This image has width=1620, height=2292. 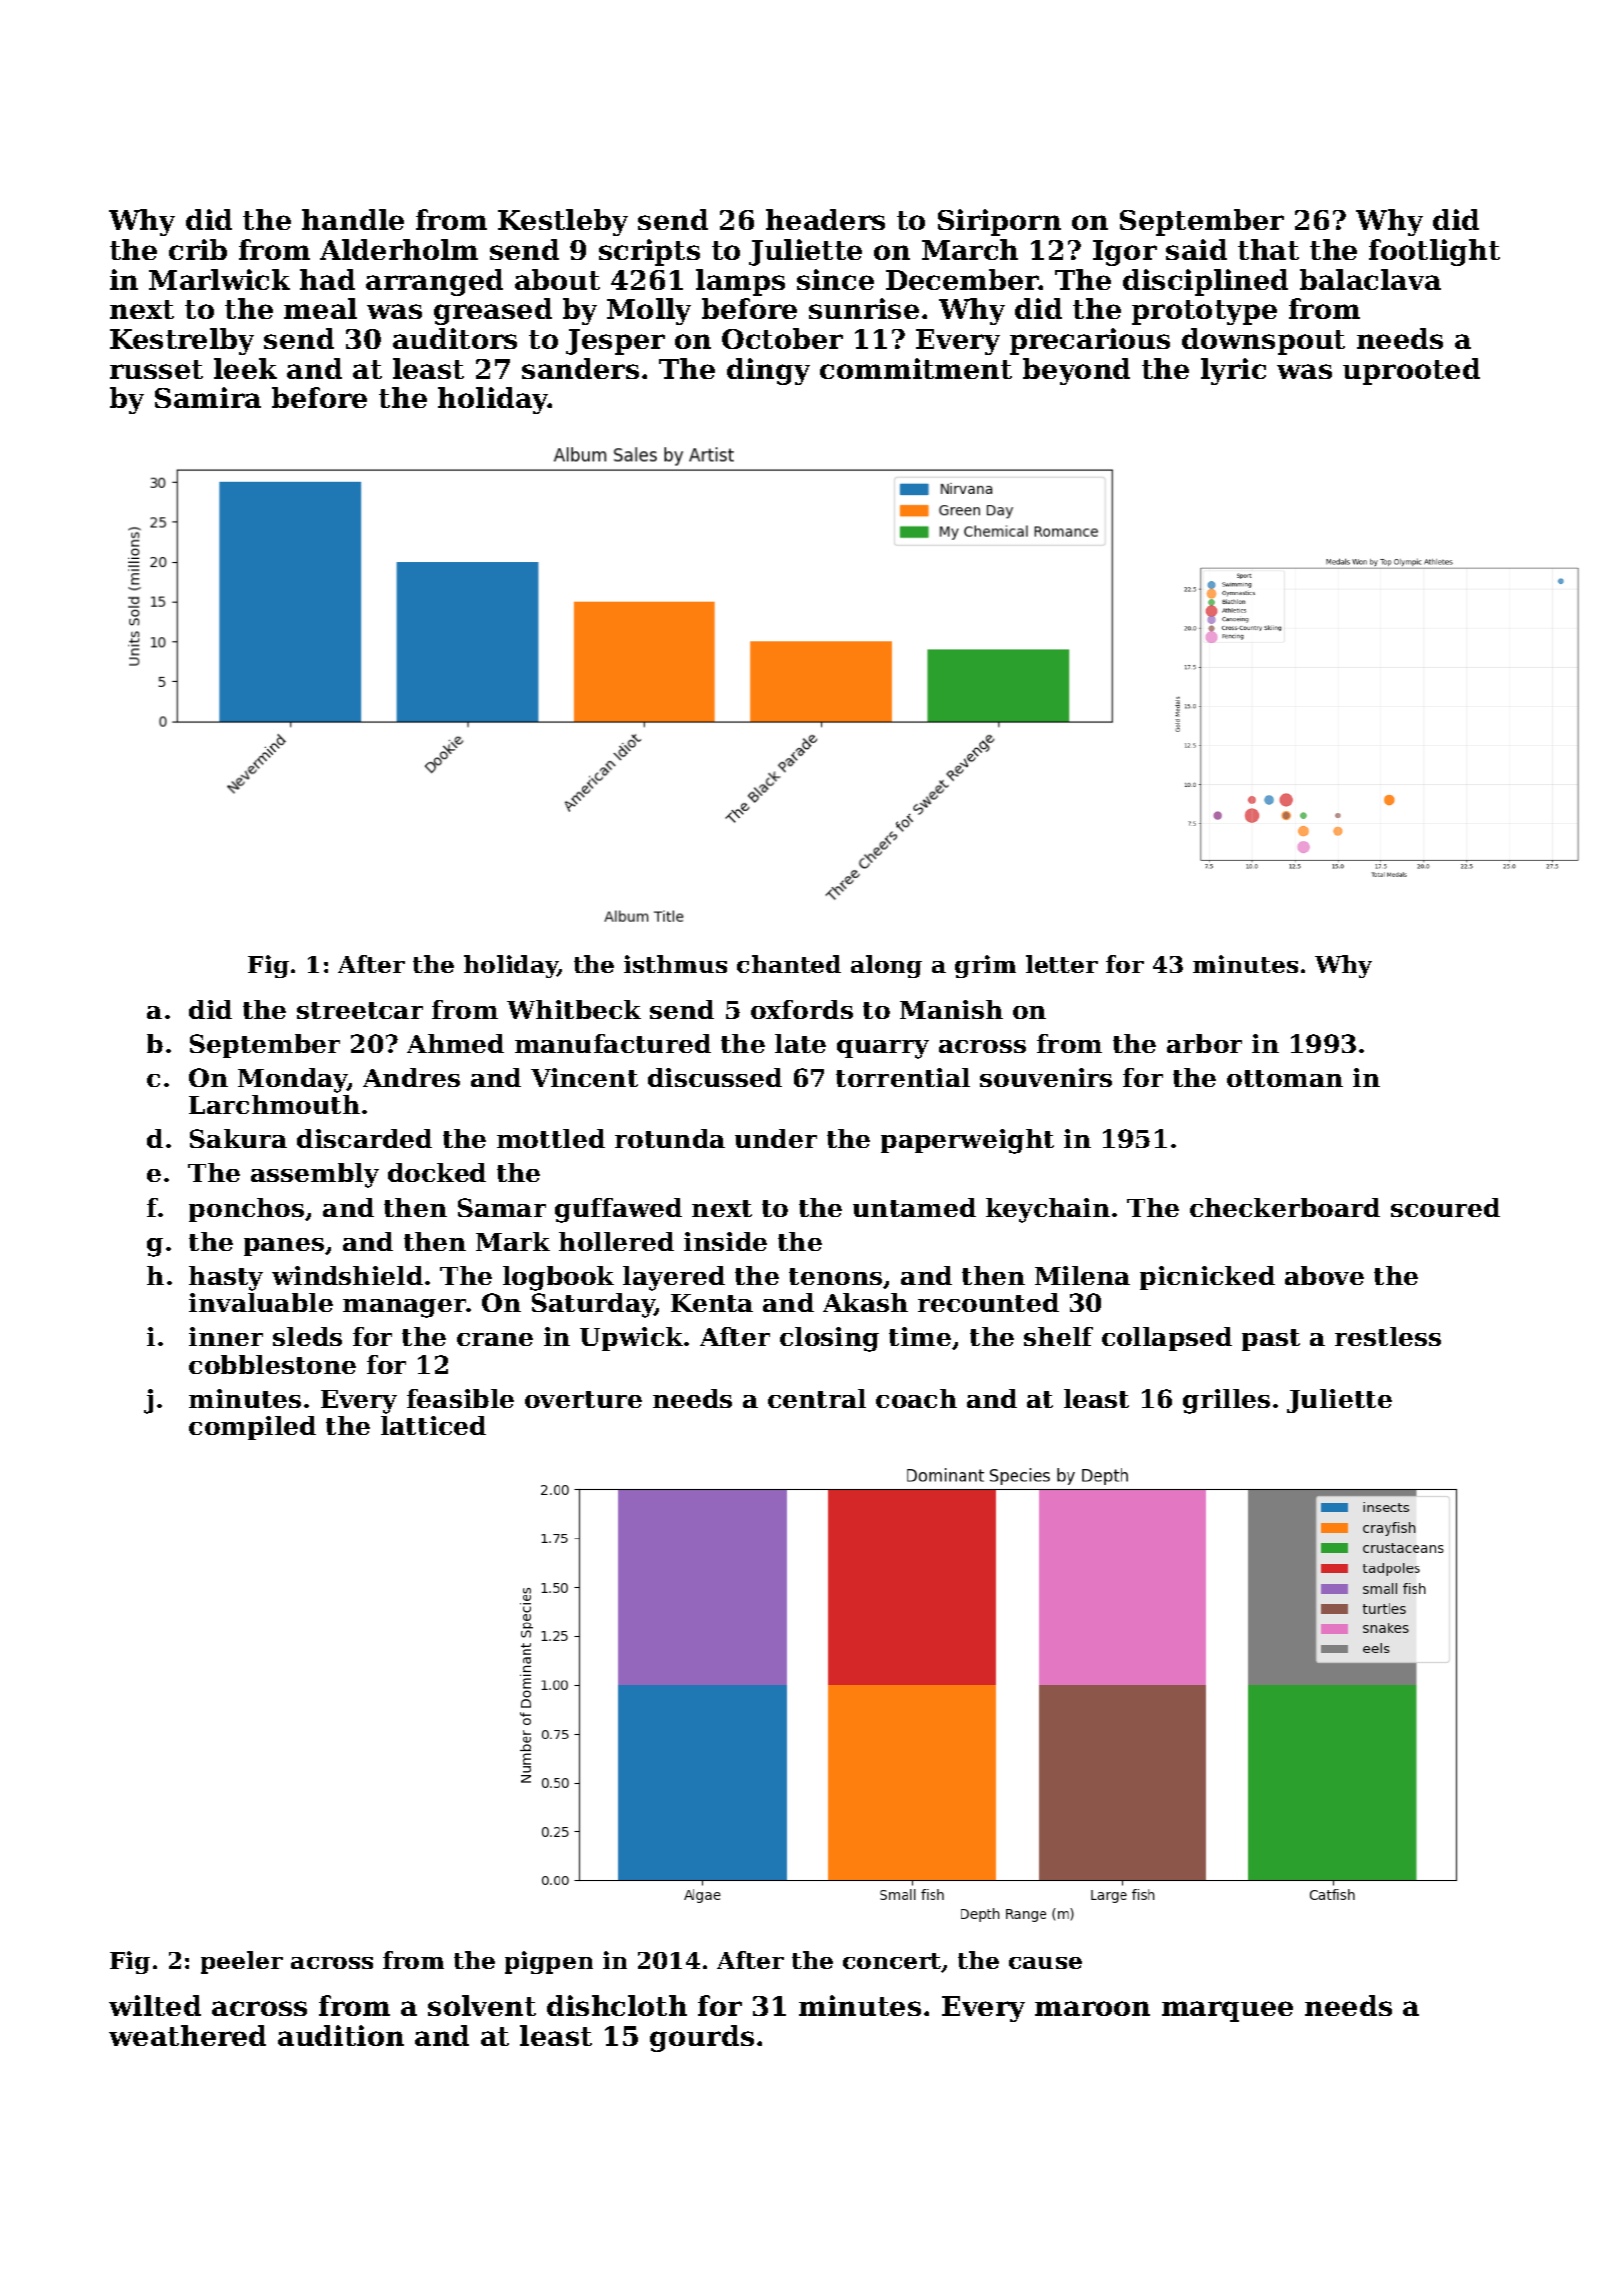 I want to click on headers, so click(x=825, y=219).
